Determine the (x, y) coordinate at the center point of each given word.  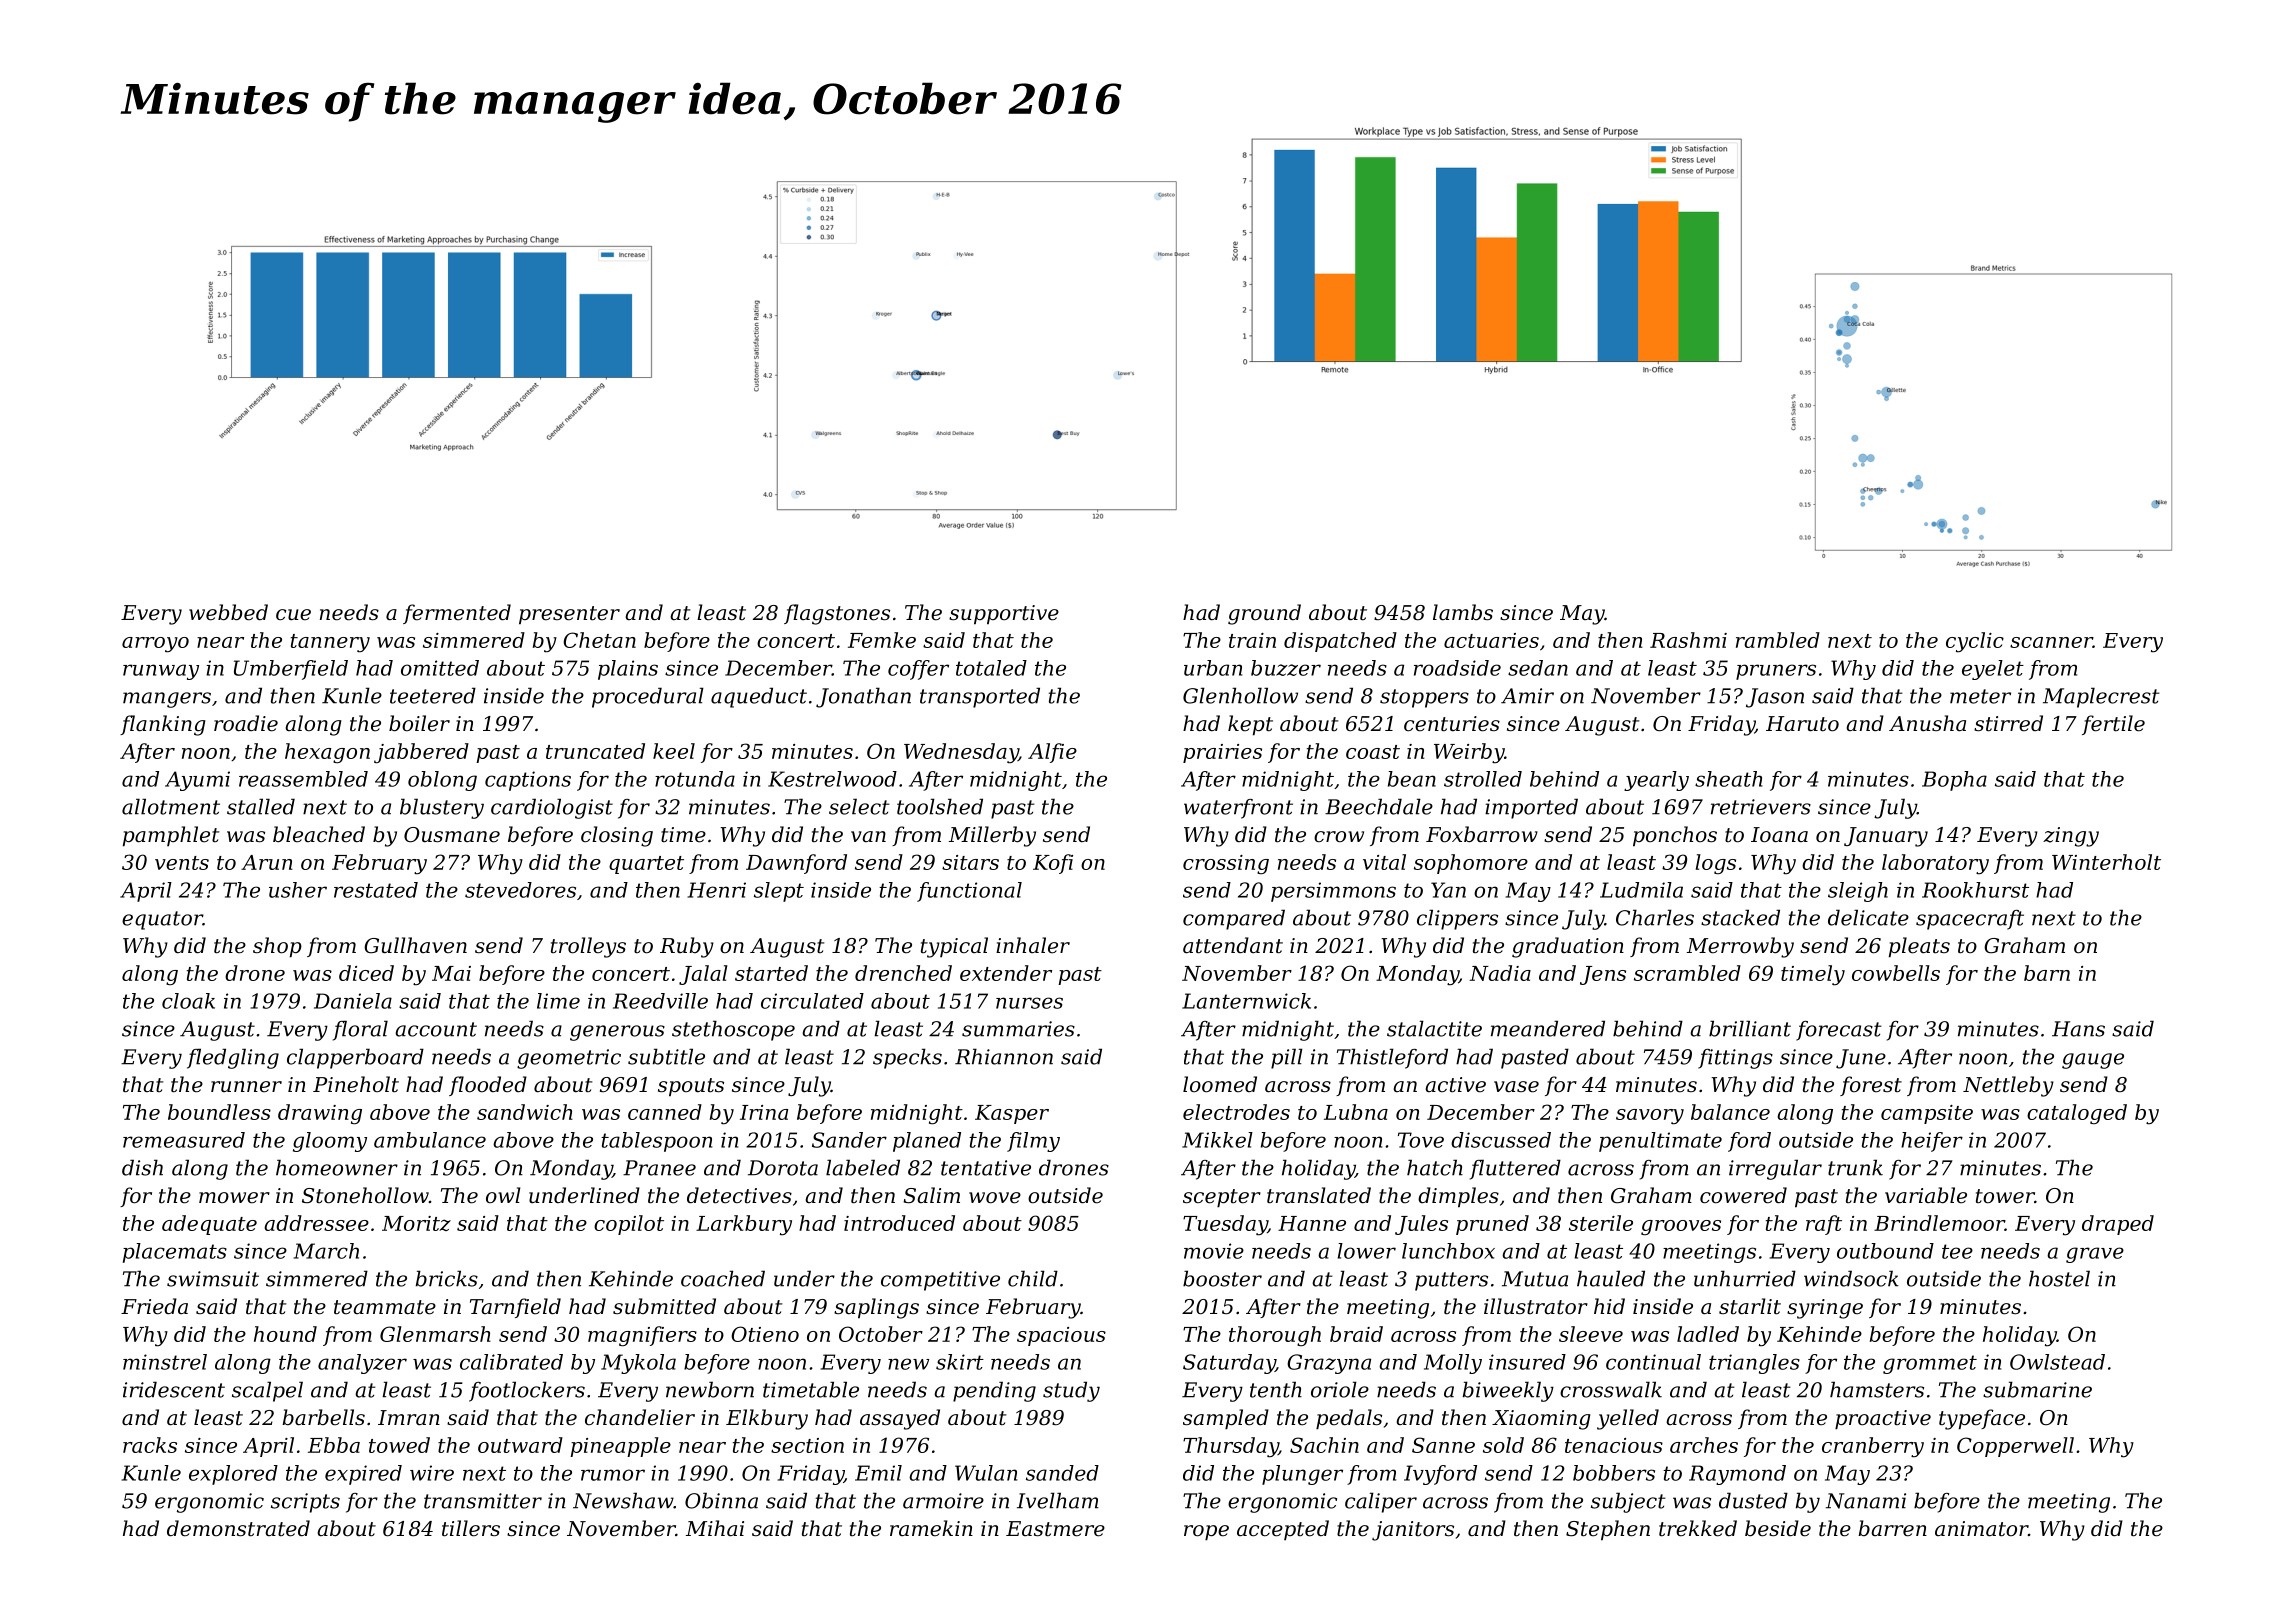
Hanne (1312, 1223)
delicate (1868, 917)
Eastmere (1055, 1529)
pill (1287, 1058)
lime (558, 1001)
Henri (716, 890)
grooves (1681, 1227)
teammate (385, 1307)
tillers (471, 1528)
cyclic (1975, 642)
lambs (1463, 612)
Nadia (1500, 973)
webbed (228, 612)
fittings (1735, 1059)
